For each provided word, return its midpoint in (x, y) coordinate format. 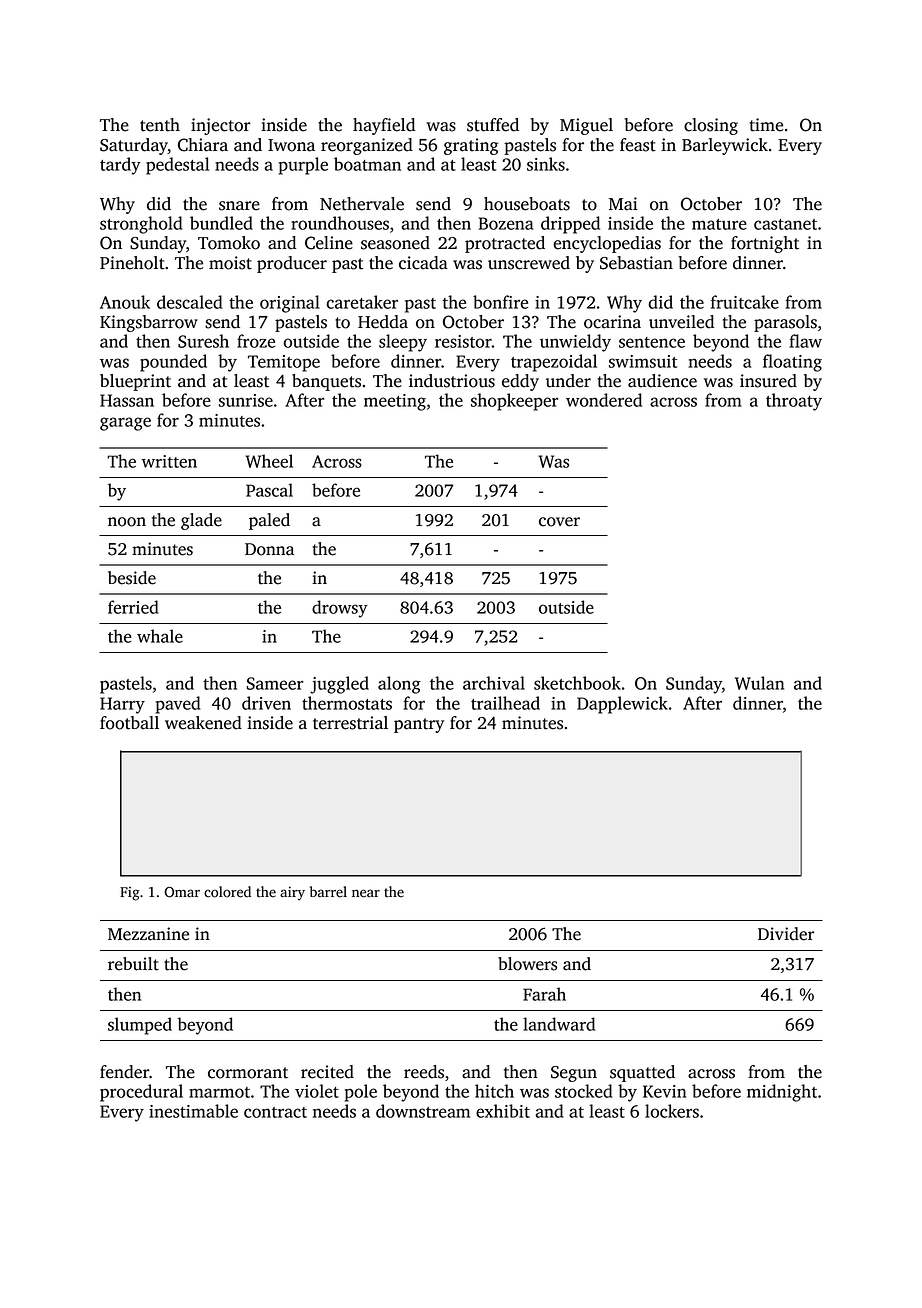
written (169, 461)
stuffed (493, 125)
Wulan (759, 683)
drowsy (340, 609)
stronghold (141, 225)
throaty (794, 402)
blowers (527, 964)
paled (269, 521)
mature (719, 224)
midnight (782, 1093)
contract (275, 1112)
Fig (130, 894)
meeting (395, 402)
